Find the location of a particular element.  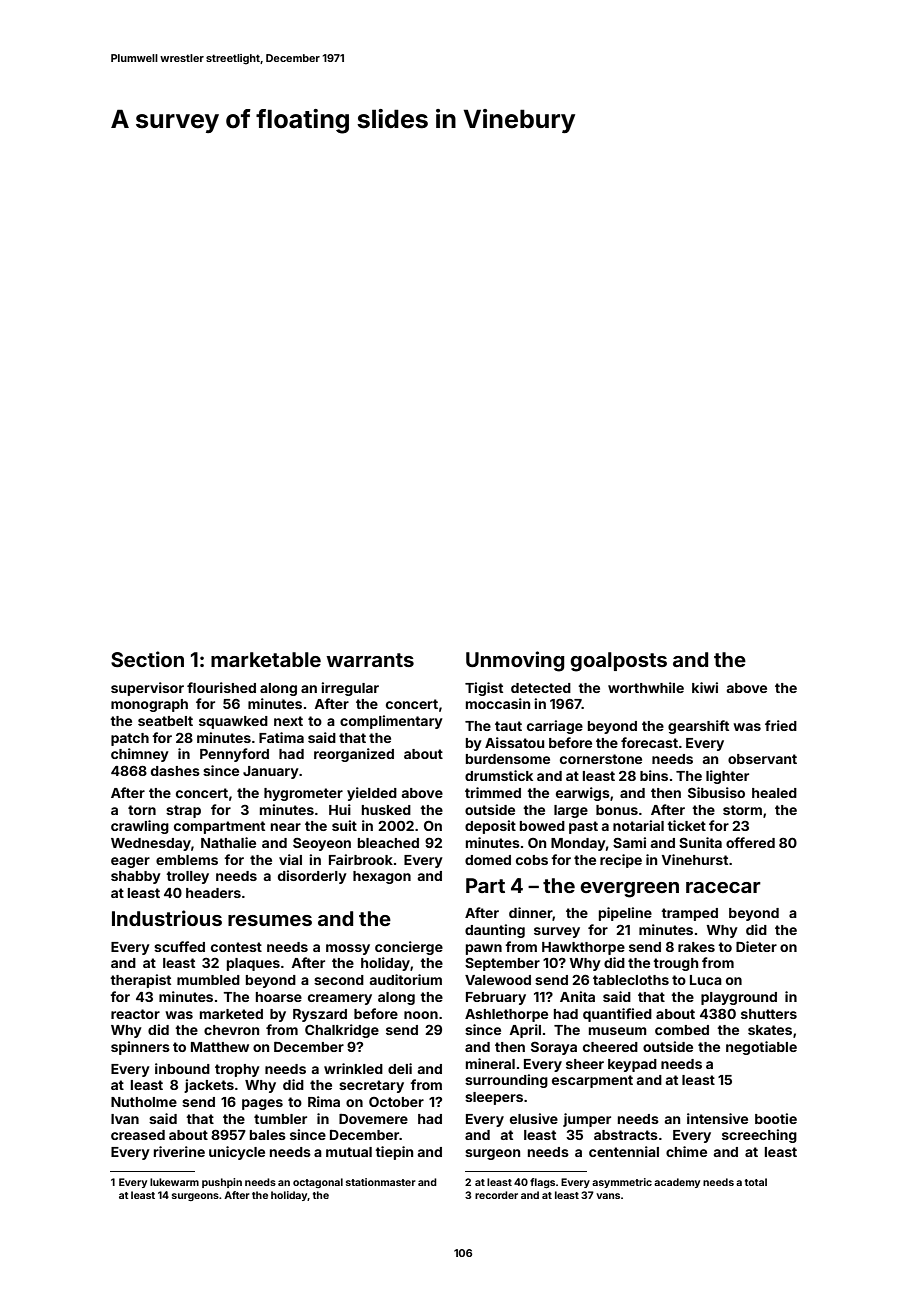

reorganized is located at coordinates (354, 755).
